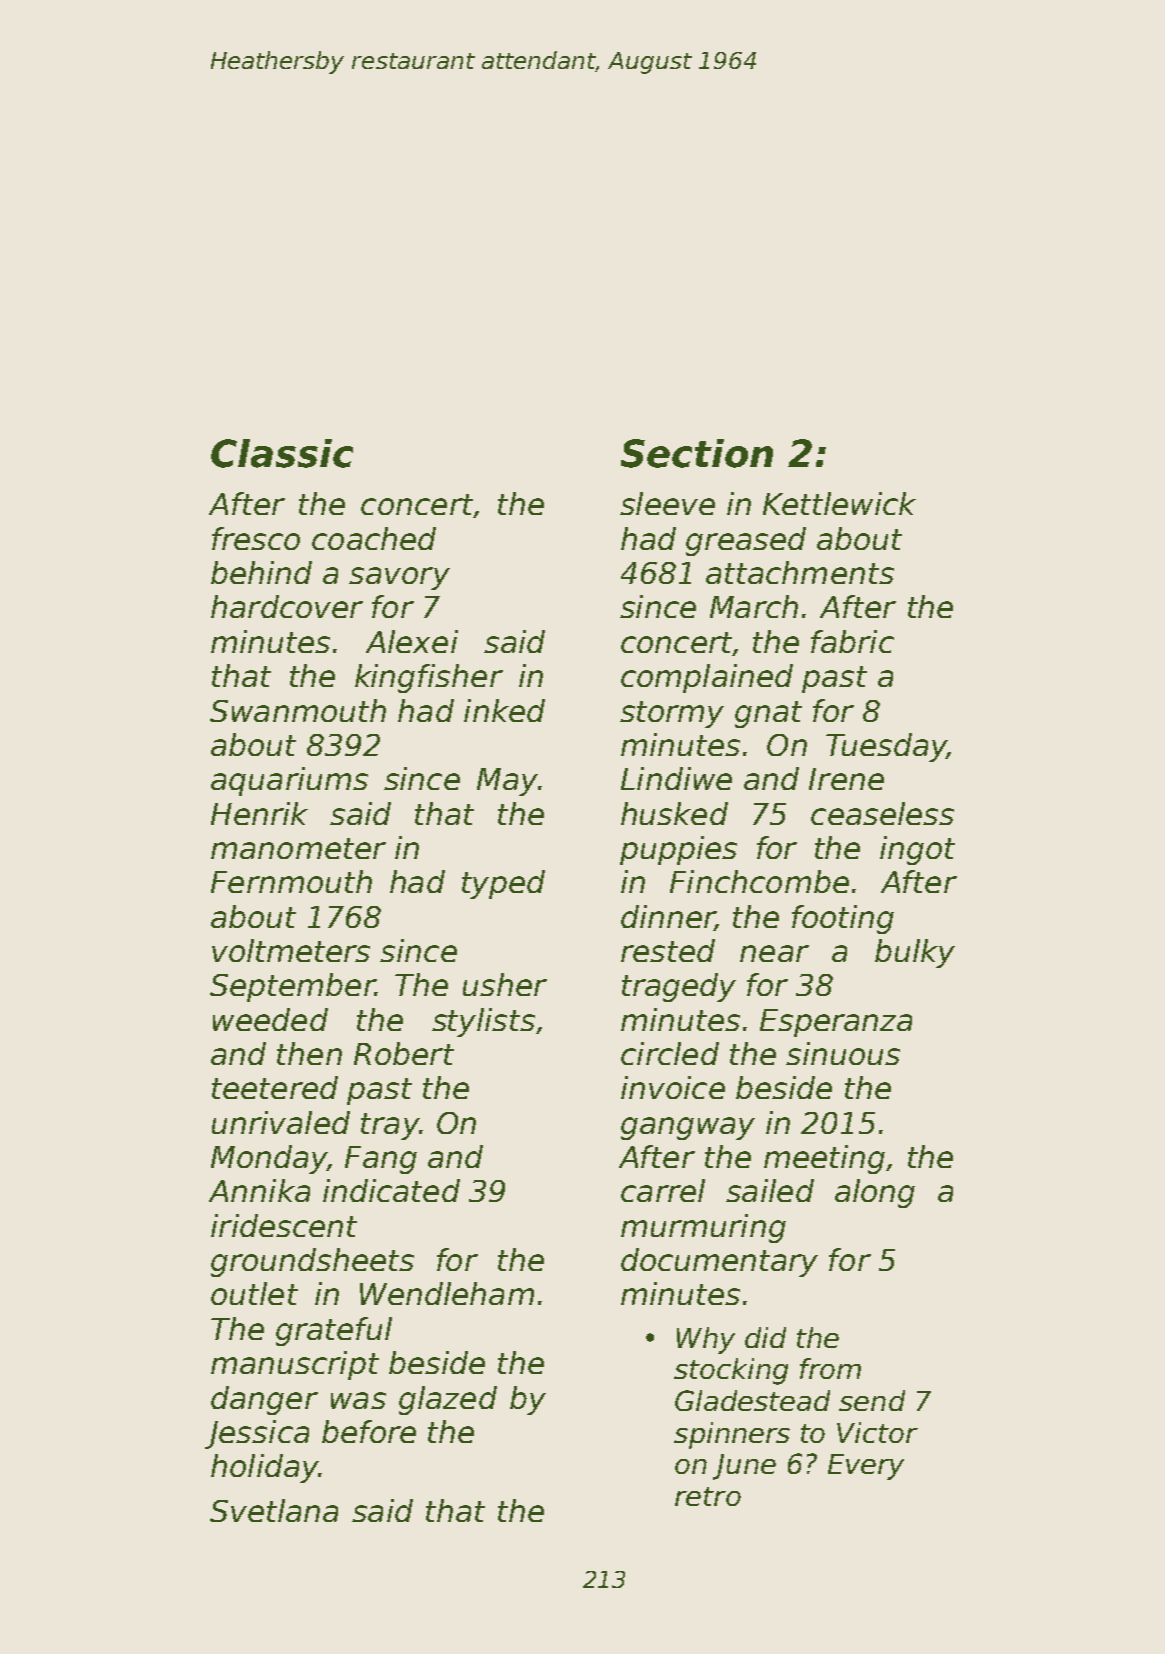  What do you see at coordinates (381, 1160) in the screenshot?
I see `Fang` at bounding box center [381, 1160].
